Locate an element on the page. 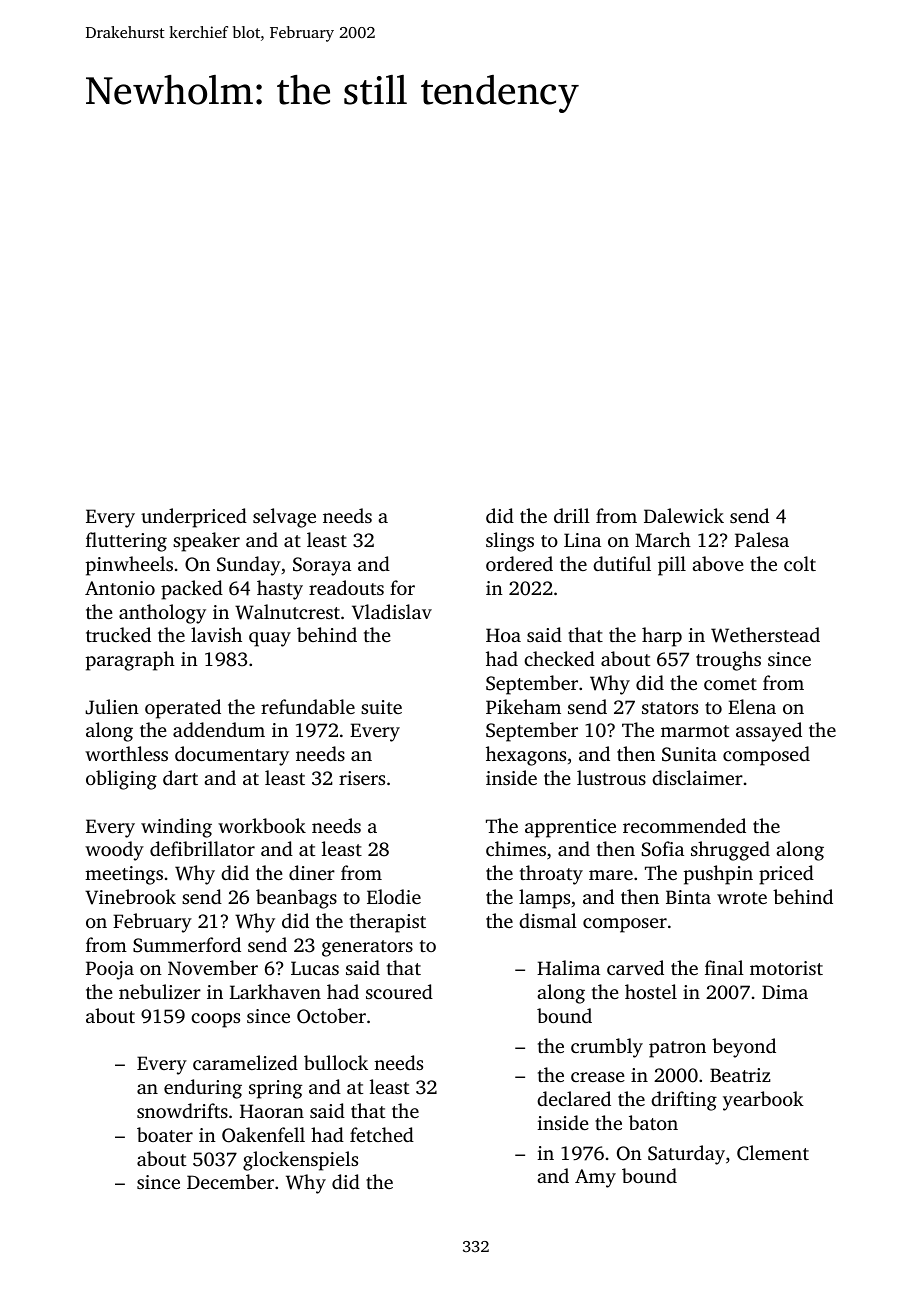  recommended is located at coordinates (684, 825).
